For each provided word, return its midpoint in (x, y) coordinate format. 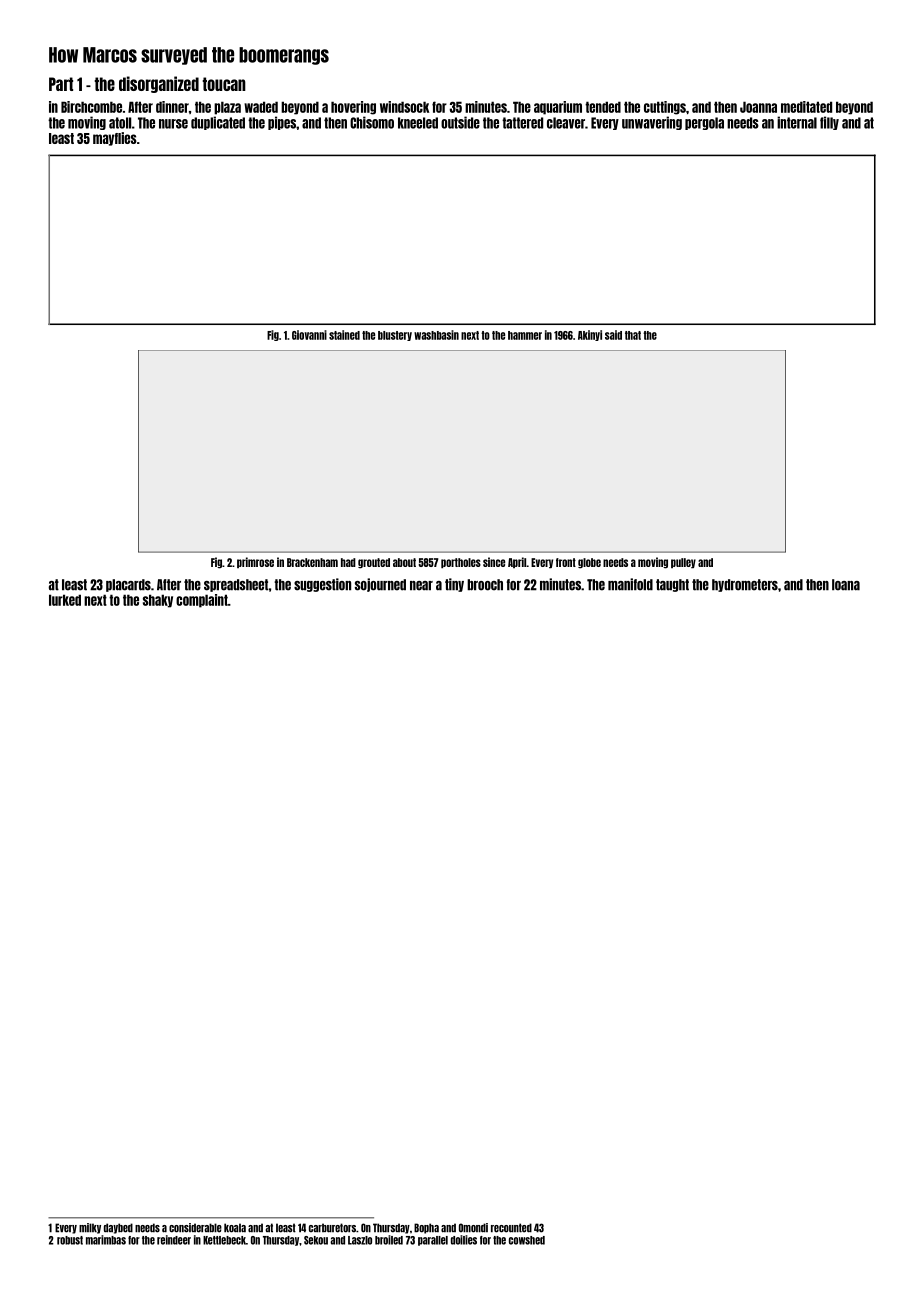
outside (460, 122)
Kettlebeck (224, 1240)
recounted (511, 1228)
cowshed (527, 1240)
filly (829, 123)
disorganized (159, 84)
